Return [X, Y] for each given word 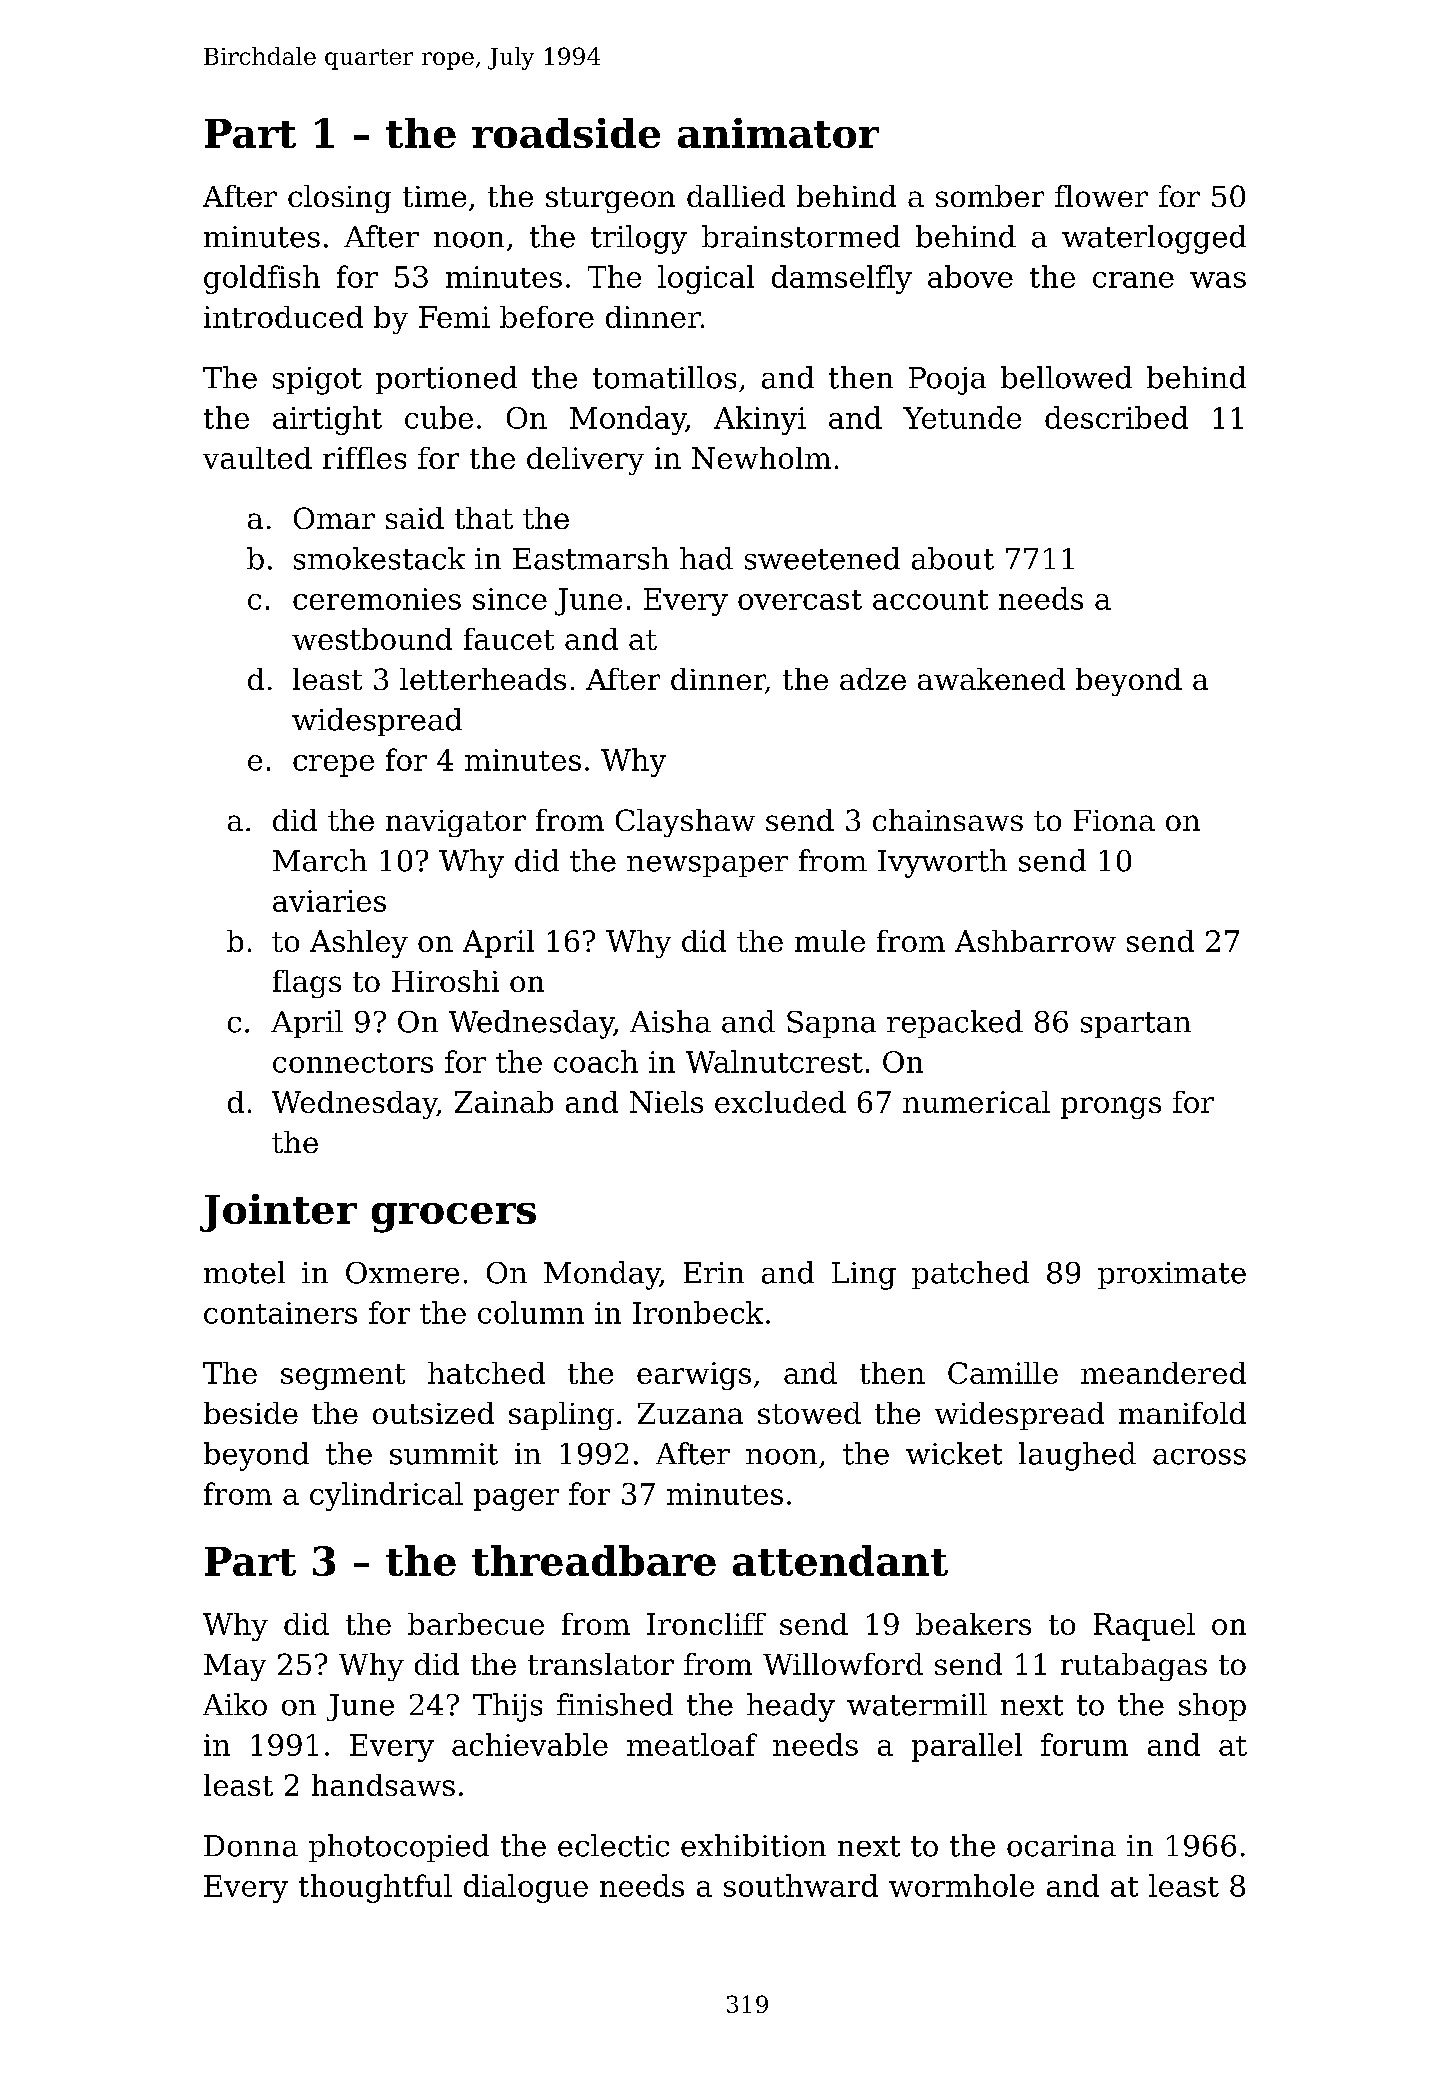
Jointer [278, 1213]
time [434, 196]
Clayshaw [685, 823]
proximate [1172, 1275]
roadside [566, 133]
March [320, 860]
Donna [251, 1846]
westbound [372, 639]
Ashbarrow [1035, 941]
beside [251, 1413]
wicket [954, 1453]
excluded [780, 1102]
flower [1101, 196]
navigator [456, 823]
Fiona [1114, 820]
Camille [1003, 1373]
